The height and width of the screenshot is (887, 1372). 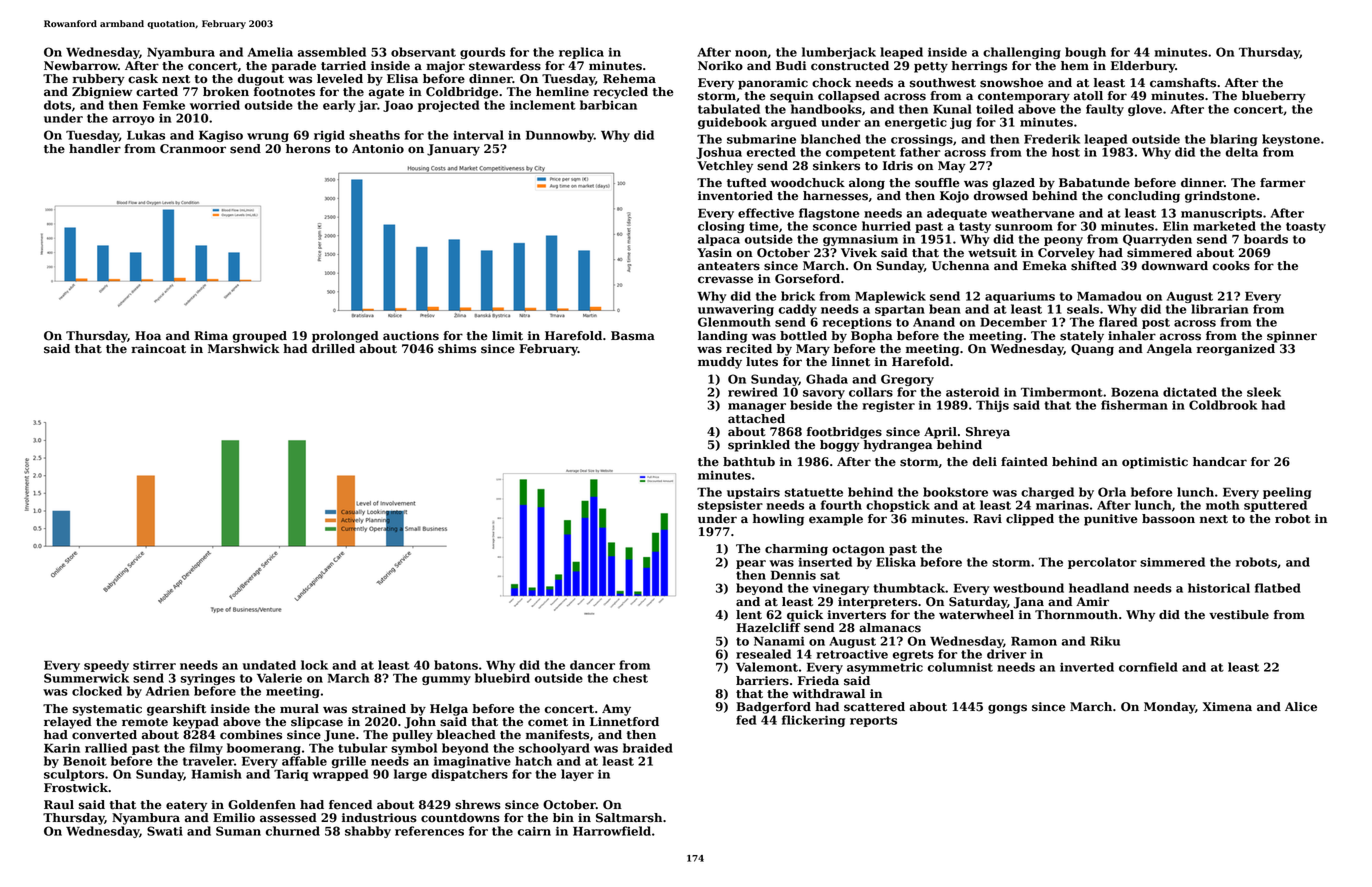 I want to click on sleek, so click(x=1264, y=392).
